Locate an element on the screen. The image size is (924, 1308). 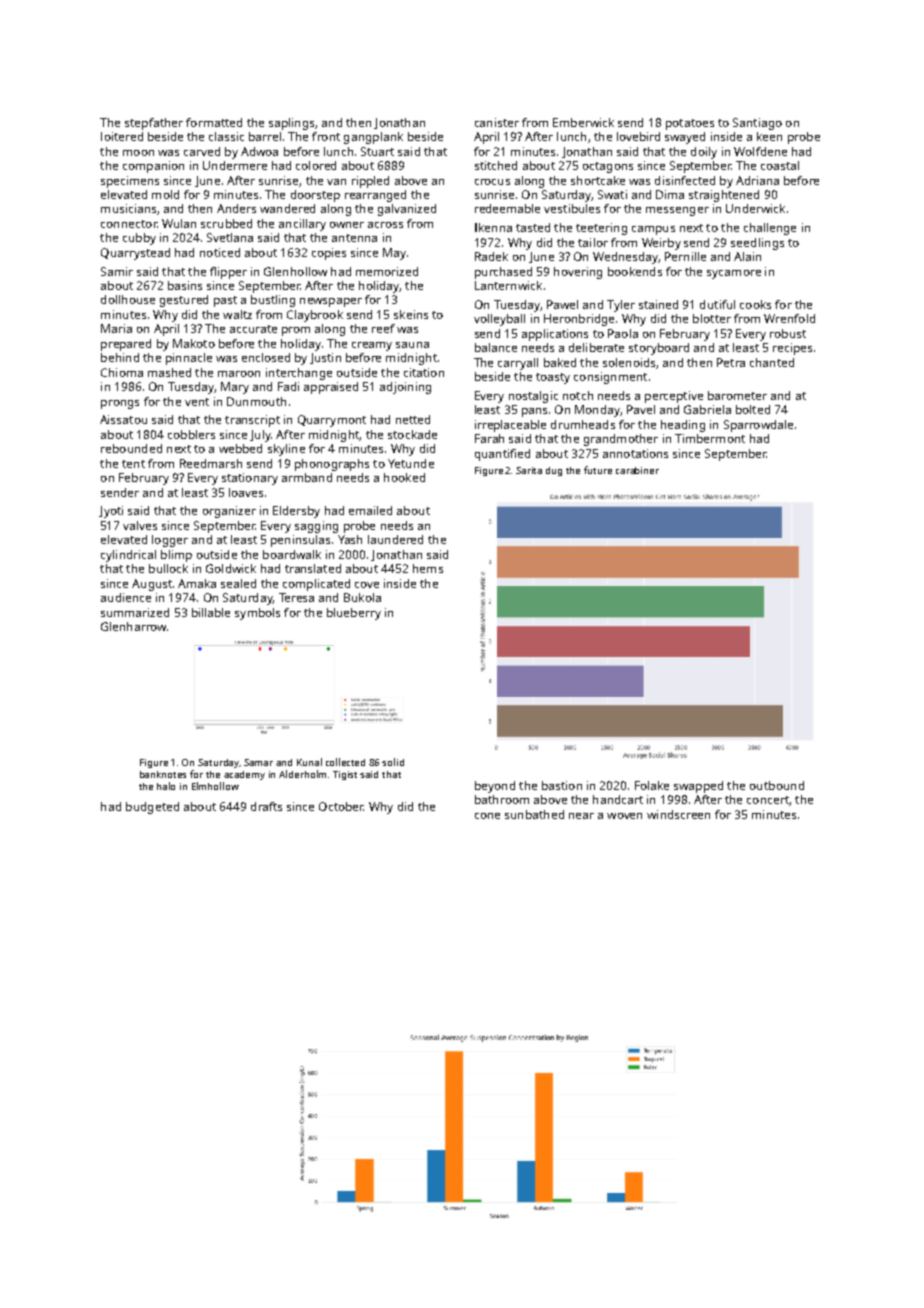
Wrenfold is located at coordinates (789, 318).
